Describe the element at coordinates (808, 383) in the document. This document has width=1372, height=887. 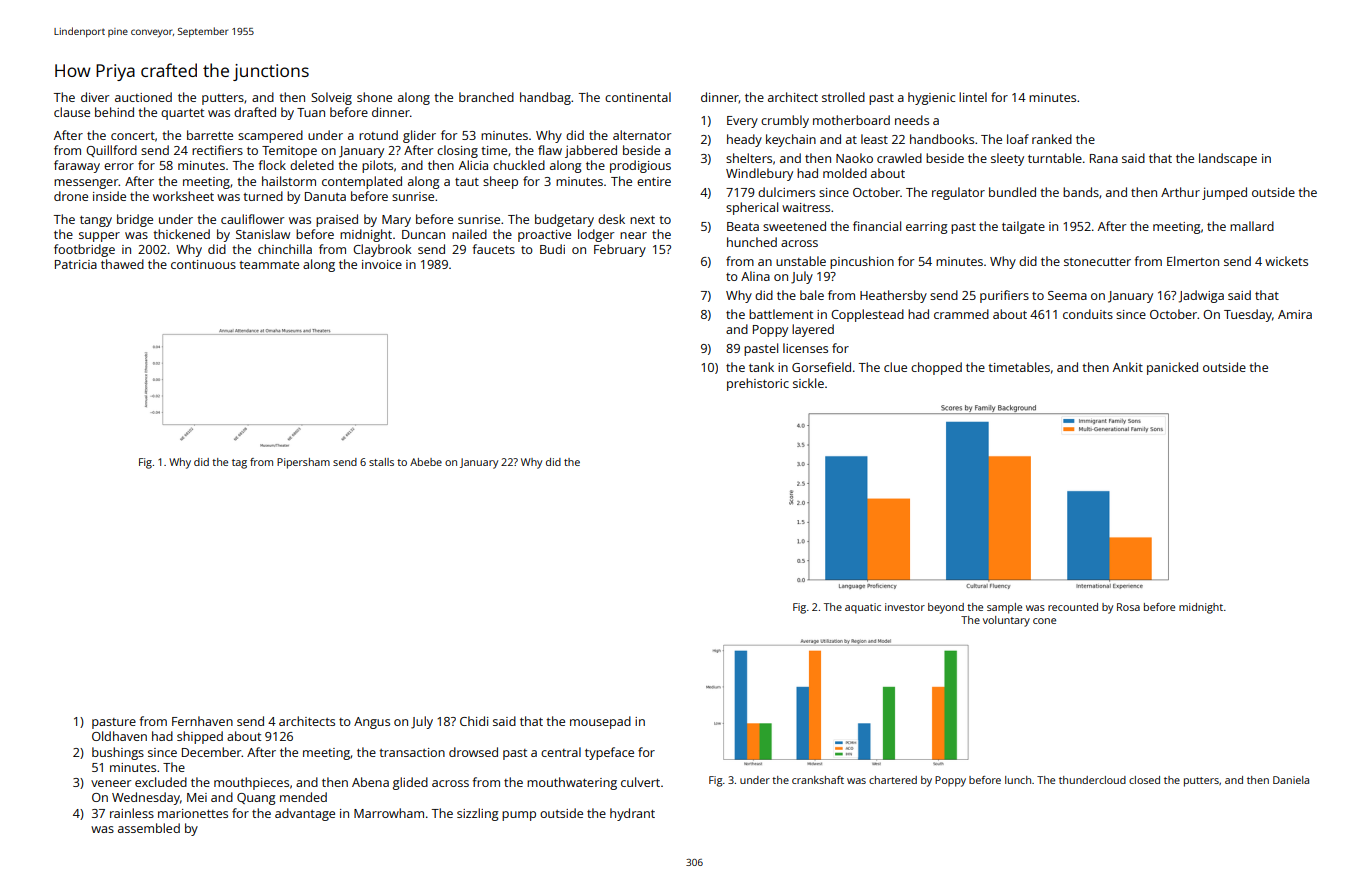
I see `sickle` at that location.
